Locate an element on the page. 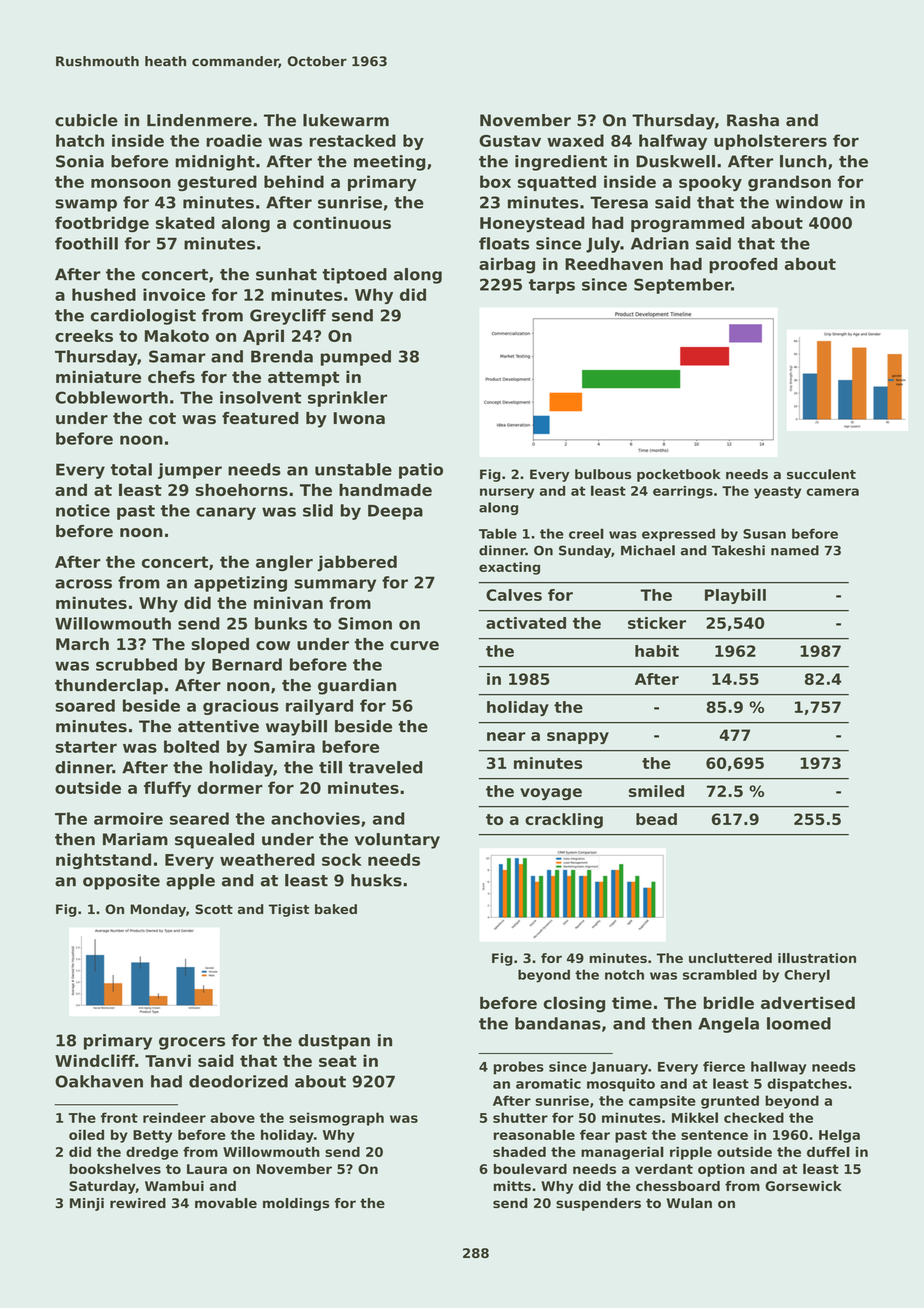  Mariam is located at coordinates (135, 839).
